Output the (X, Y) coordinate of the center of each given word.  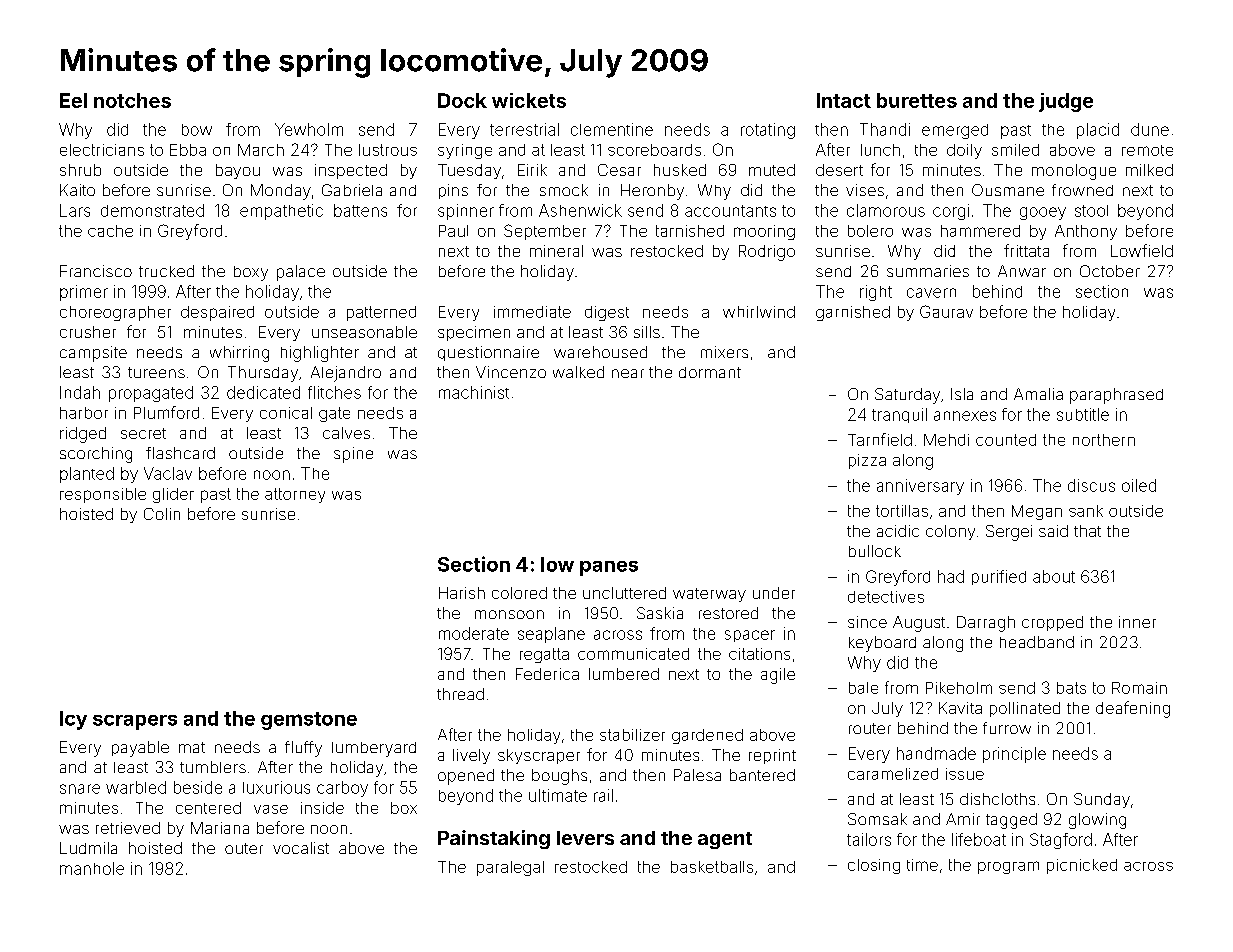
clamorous (886, 210)
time (922, 865)
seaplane (551, 635)
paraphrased (1116, 396)
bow (197, 130)
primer (84, 293)
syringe (465, 151)
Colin (162, 514)
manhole (92, 868)
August (919, 624)
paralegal (510, 868)
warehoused (600, 352)
